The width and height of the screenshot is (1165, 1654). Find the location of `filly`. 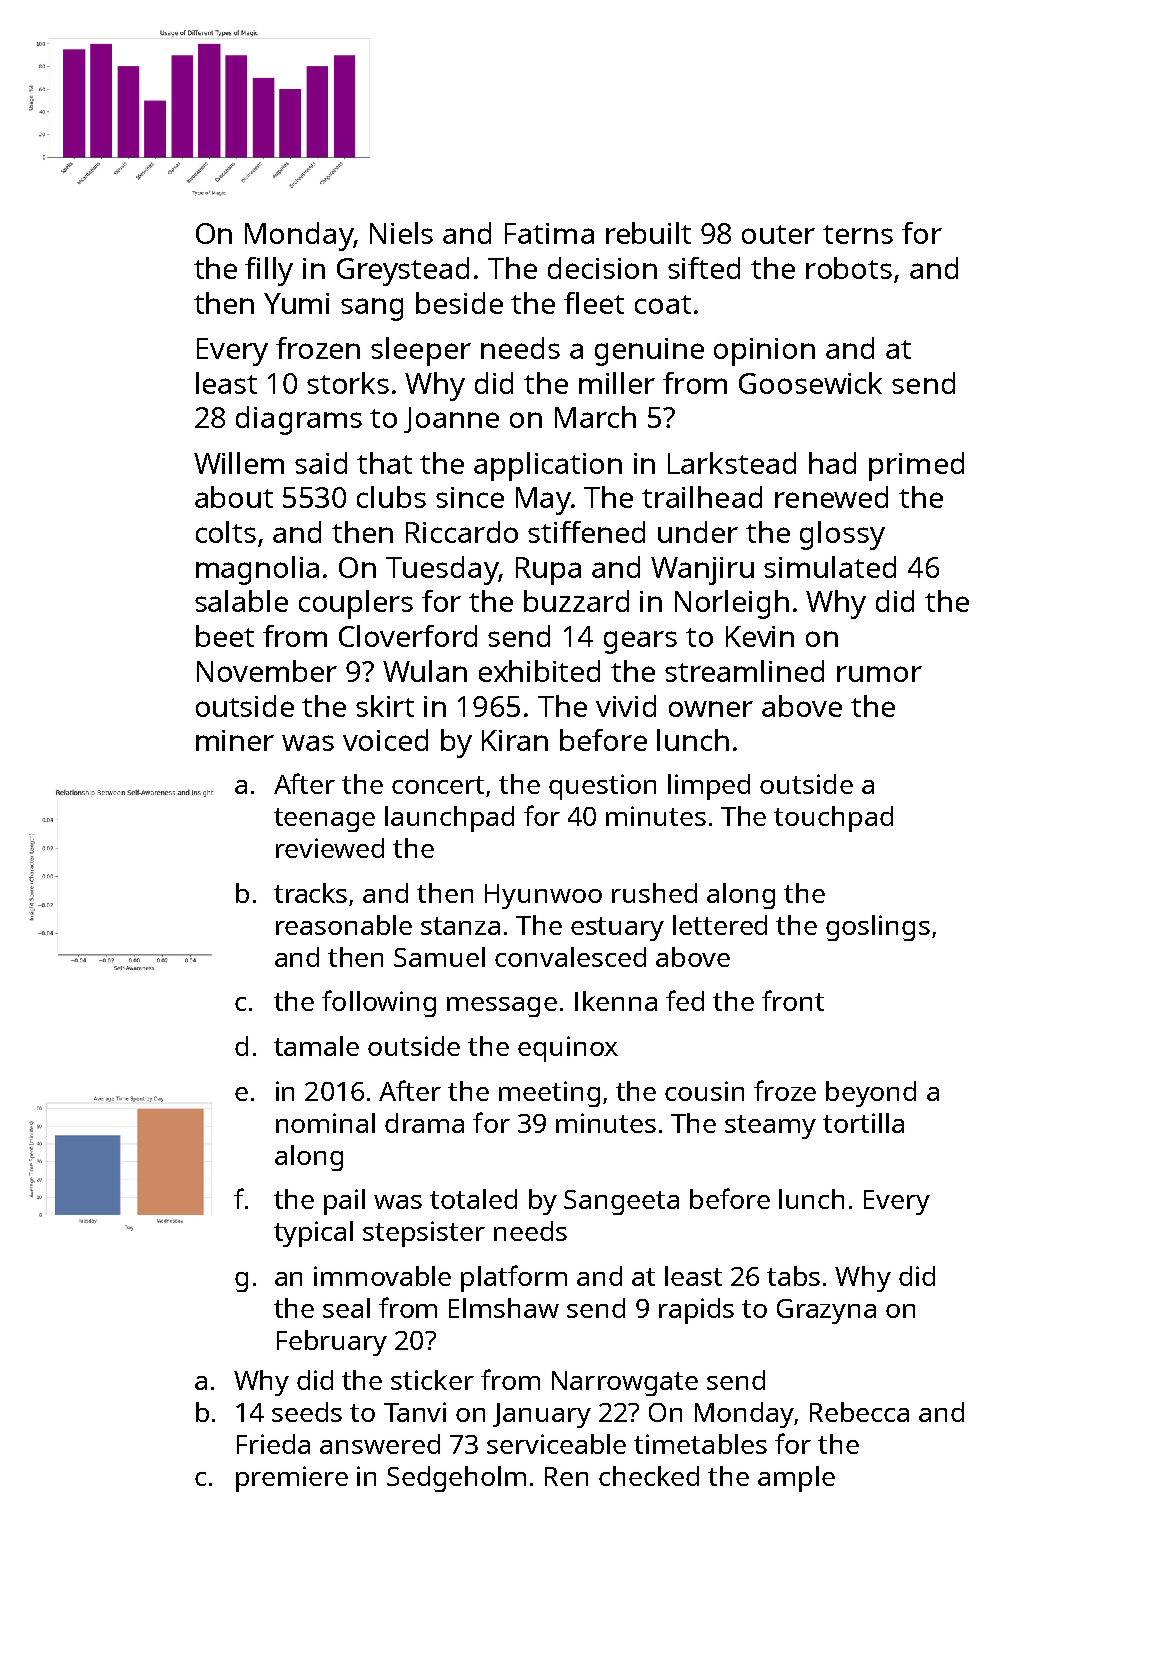

filly is located at coordinates (269, 271).
